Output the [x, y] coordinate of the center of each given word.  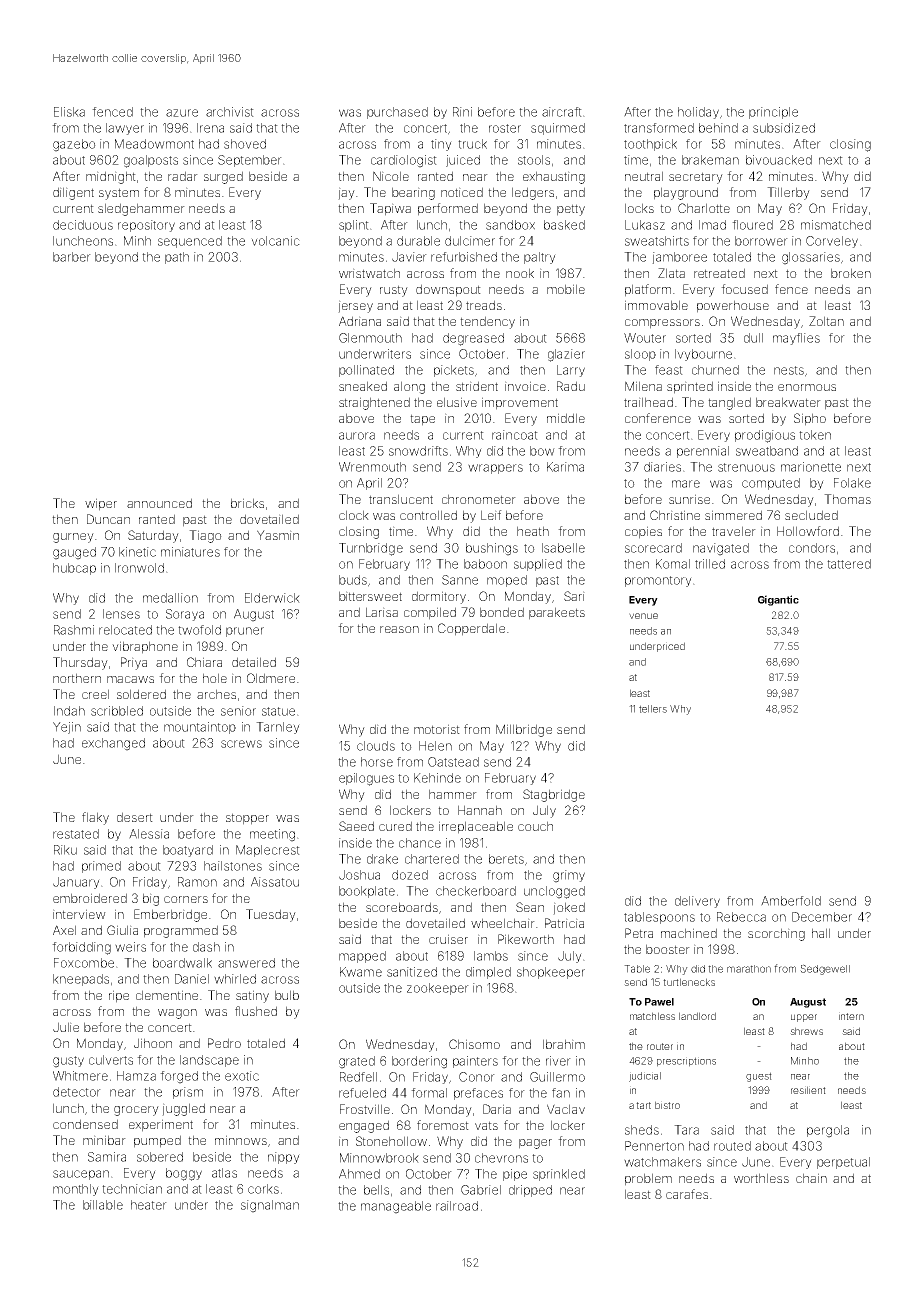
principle [773, 113]
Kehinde [437, 778]
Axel [64, 930]
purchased [397, 113]
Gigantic [778, 600]
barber [72, 257]
